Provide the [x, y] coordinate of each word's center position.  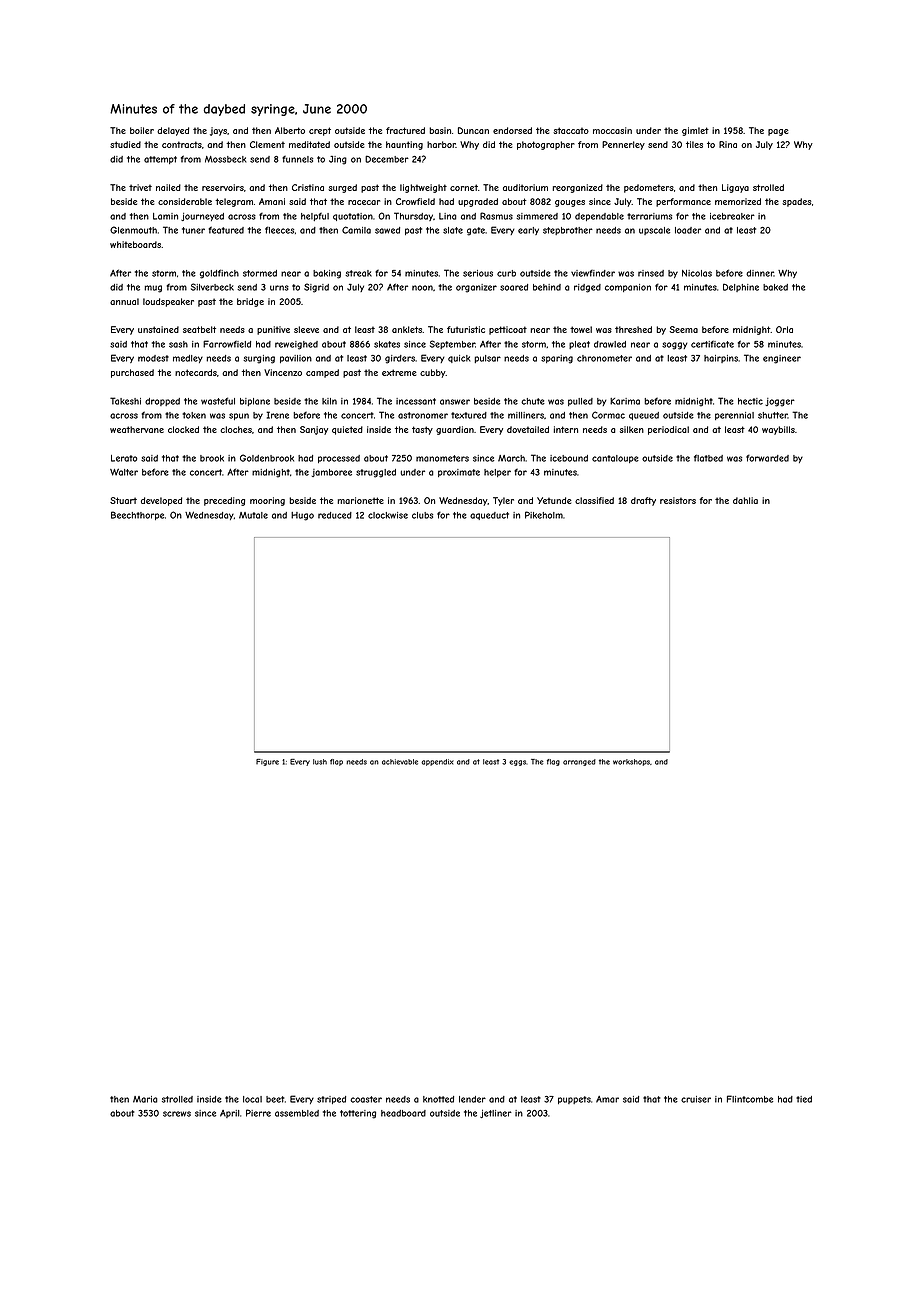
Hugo [302, 516]
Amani [272, 201]
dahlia [745, 500]
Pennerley [623, 145]
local [252, 1099]
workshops [631, 762]
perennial [734, 416]
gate [476, 231]
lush [320, 762]
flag [553, 762]
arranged [579, 762]
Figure [267, 762]
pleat [579, 345]
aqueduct [489, 516]
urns [279, 288]
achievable [400, 762]
